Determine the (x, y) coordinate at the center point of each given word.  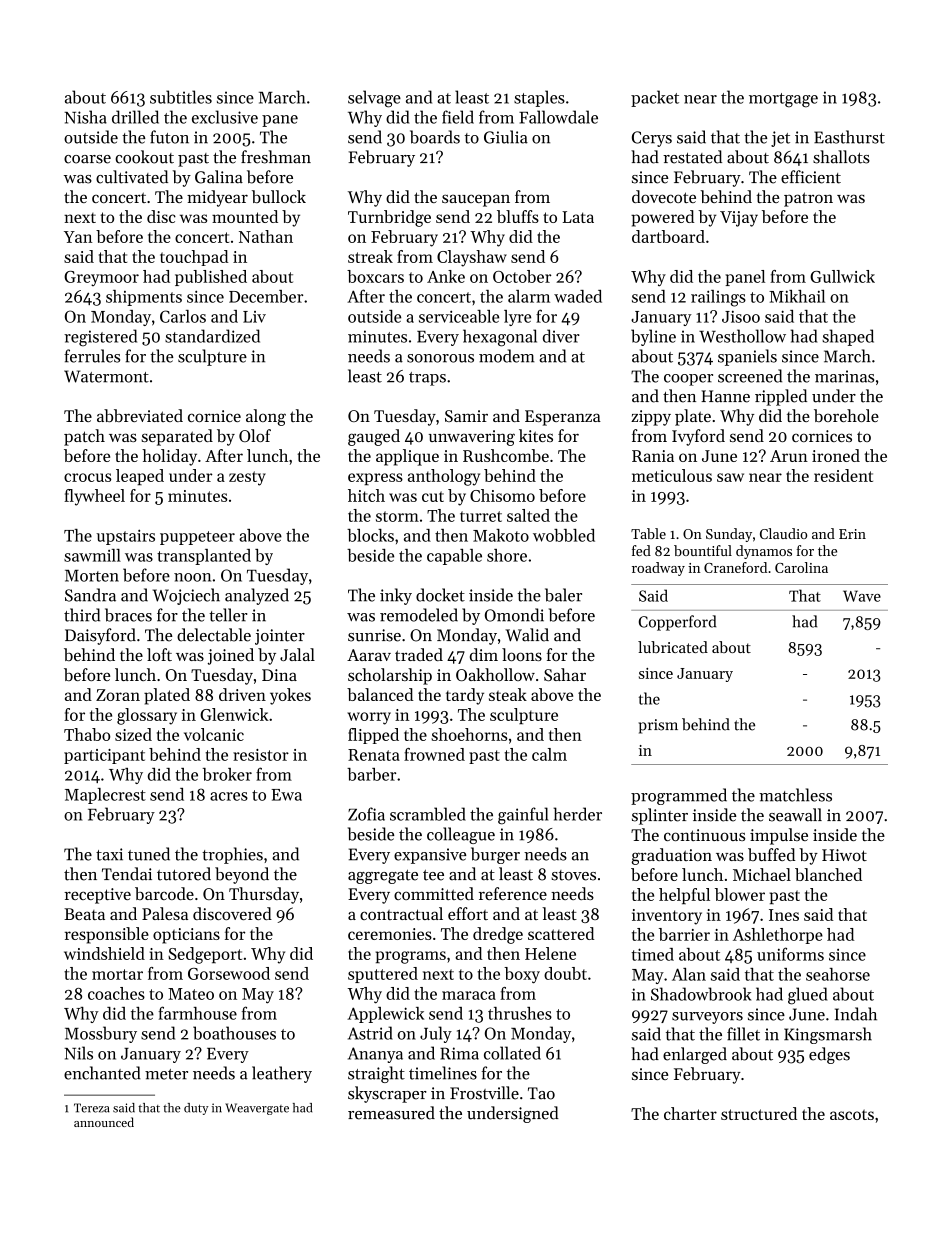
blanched (828, 874)
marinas (844, 376)
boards (435, 137)
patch (84, 437)
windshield (104, 953)
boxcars (375, 276)
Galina (219, 177)
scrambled (428, 814)
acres (229, 796)
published (211, 278)
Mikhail (797, 296)
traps (427, 379)
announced (104, 1122)
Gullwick (842, 276)
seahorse (838, 974)
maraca (469, 995)
